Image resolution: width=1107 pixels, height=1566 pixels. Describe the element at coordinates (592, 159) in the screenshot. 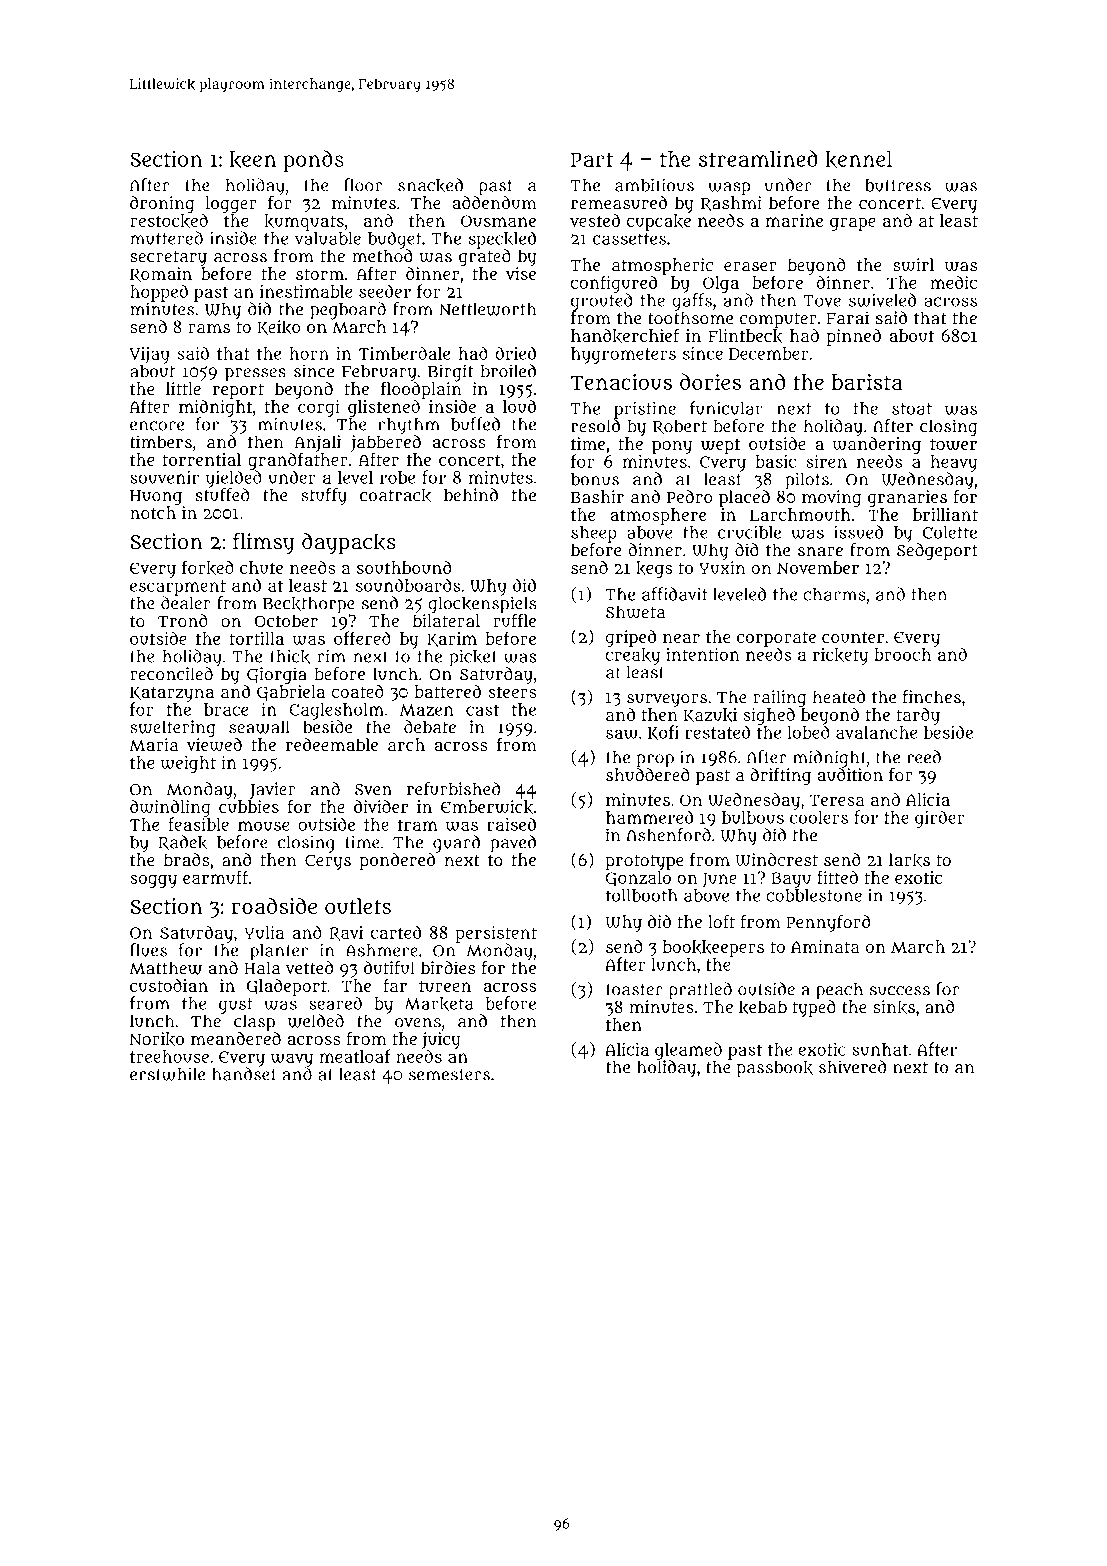

I see `Part` at that location.
